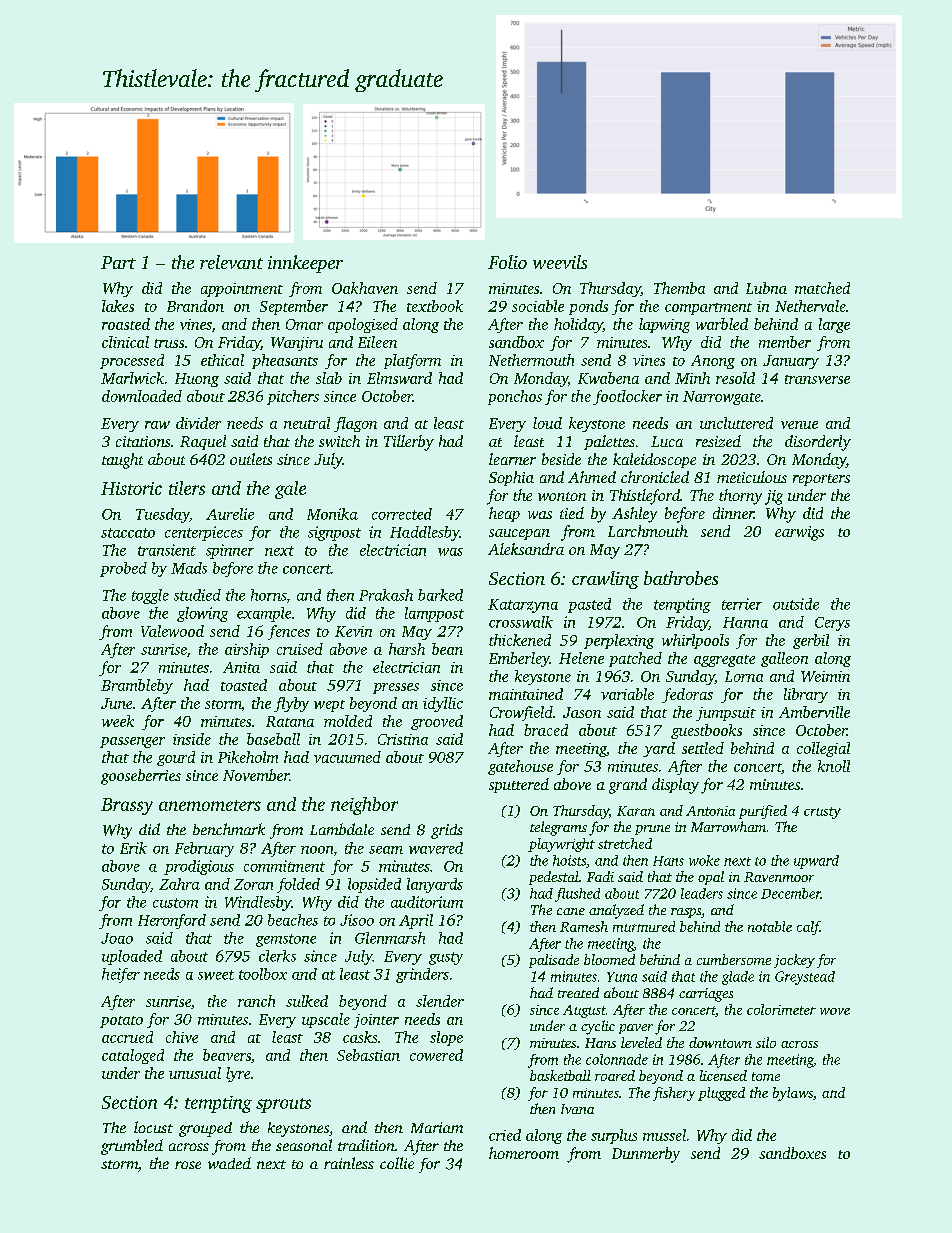  What do you see at coordinates (507, 262) in the screenshot?
I see `Folio` at bounding box center [507, 262].
